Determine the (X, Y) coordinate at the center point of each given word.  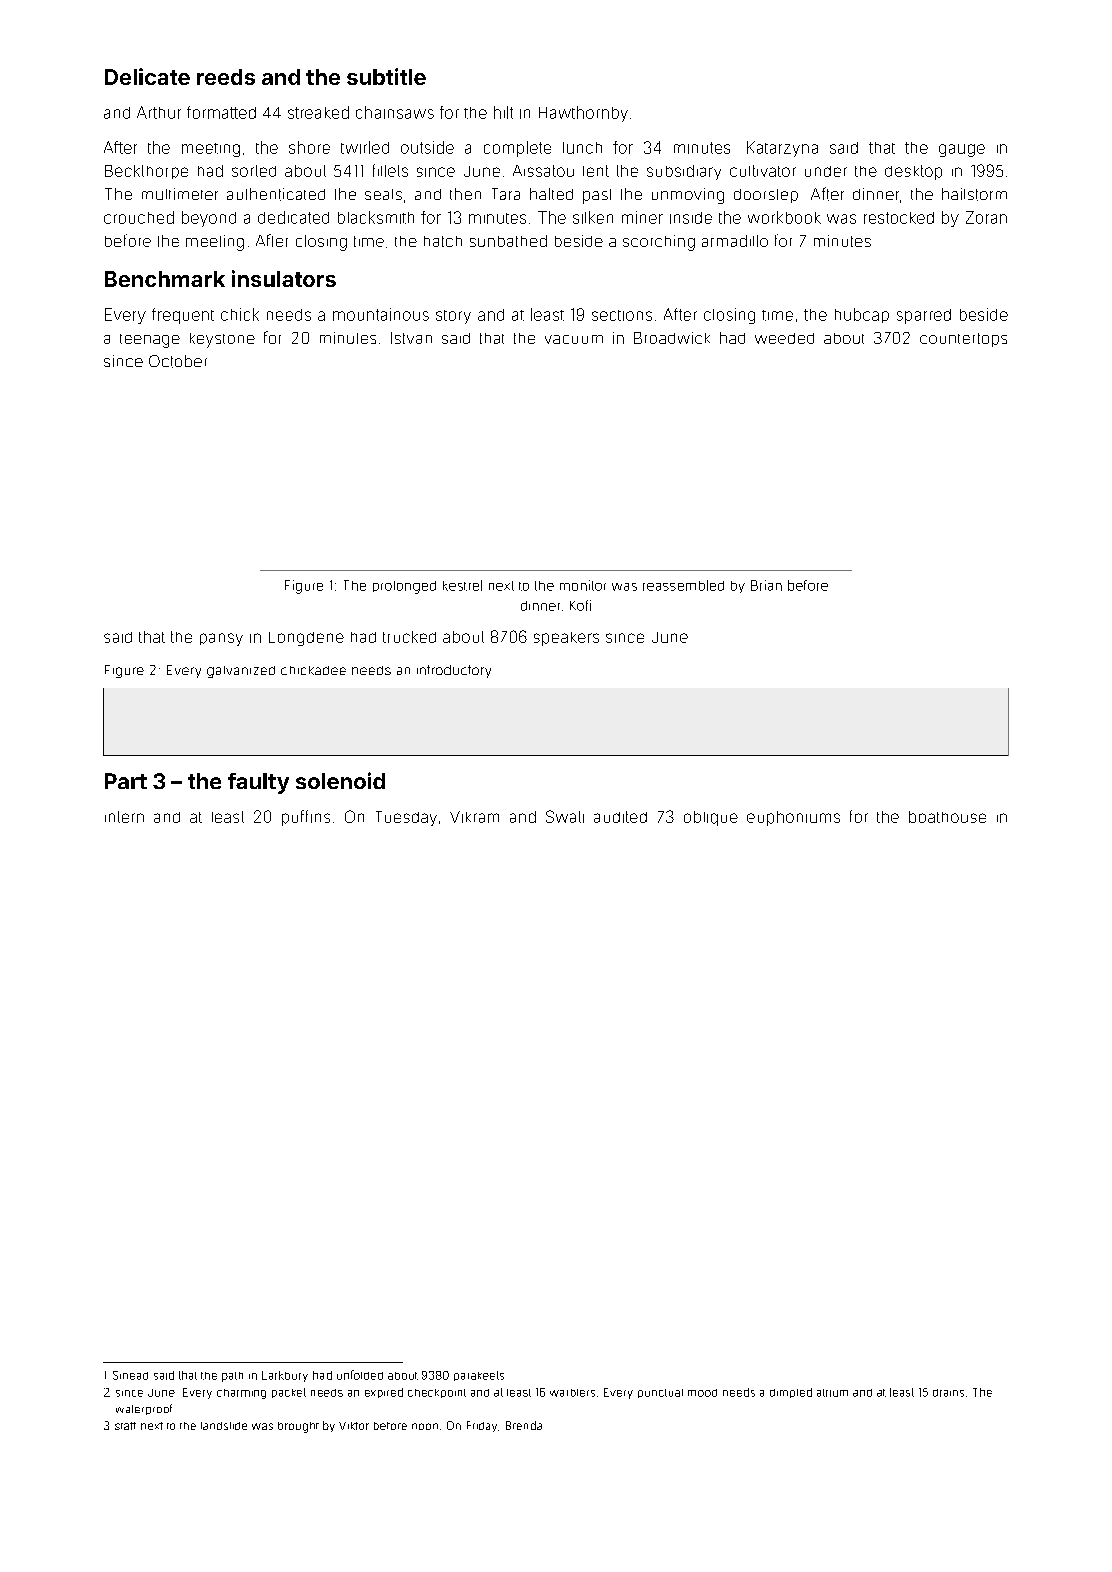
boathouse (947, 817)
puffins (306, 818)
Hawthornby (583, 114)
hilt (503, 112)
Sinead (130, 1375)
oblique (711, 818)
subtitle (386, 76)
